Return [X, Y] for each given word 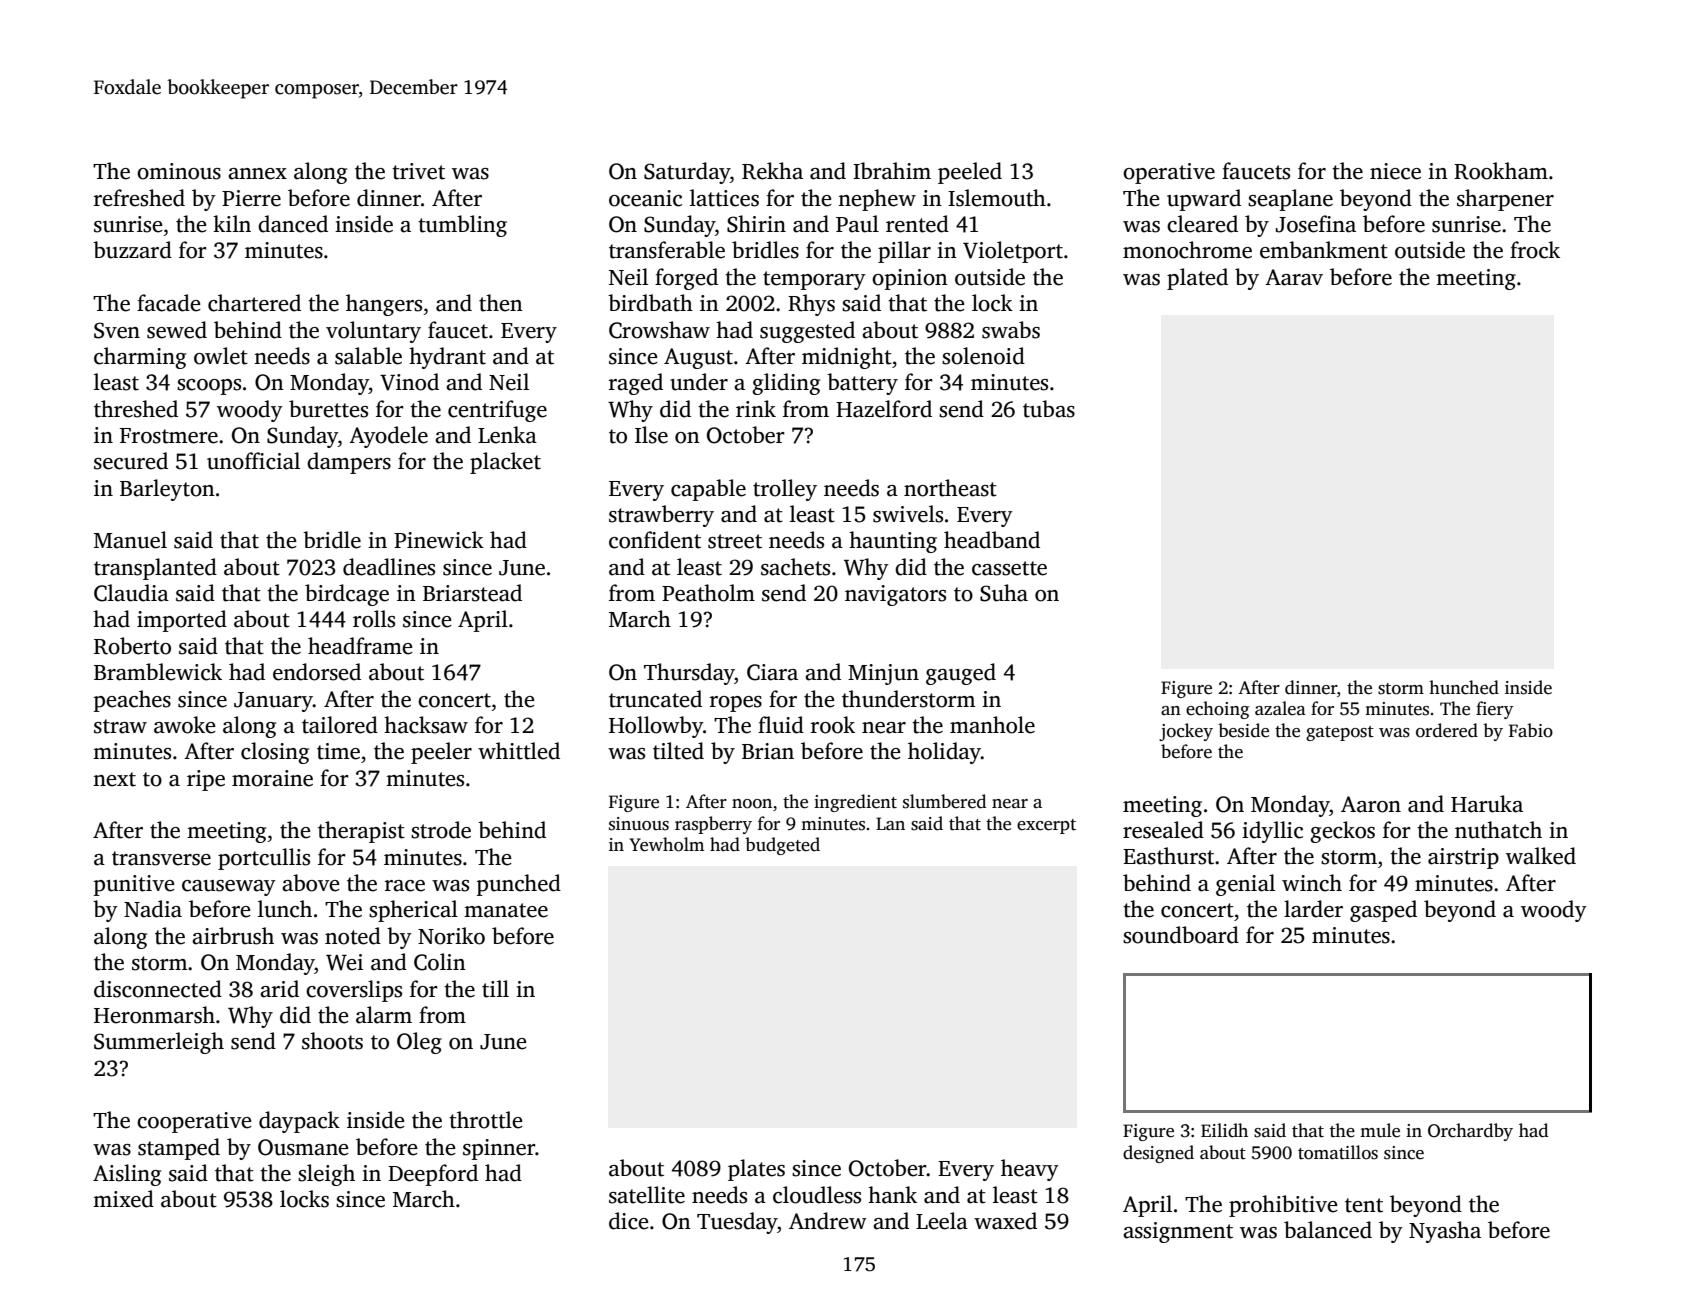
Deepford [433, 1175]
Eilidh [1224, 1130]
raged [636, 384]
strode [441, 830]
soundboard [1181, 935]
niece [1395, 171]
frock [1535, 250]
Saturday [687, 173]
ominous [179, 171]
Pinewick [439, 540]
